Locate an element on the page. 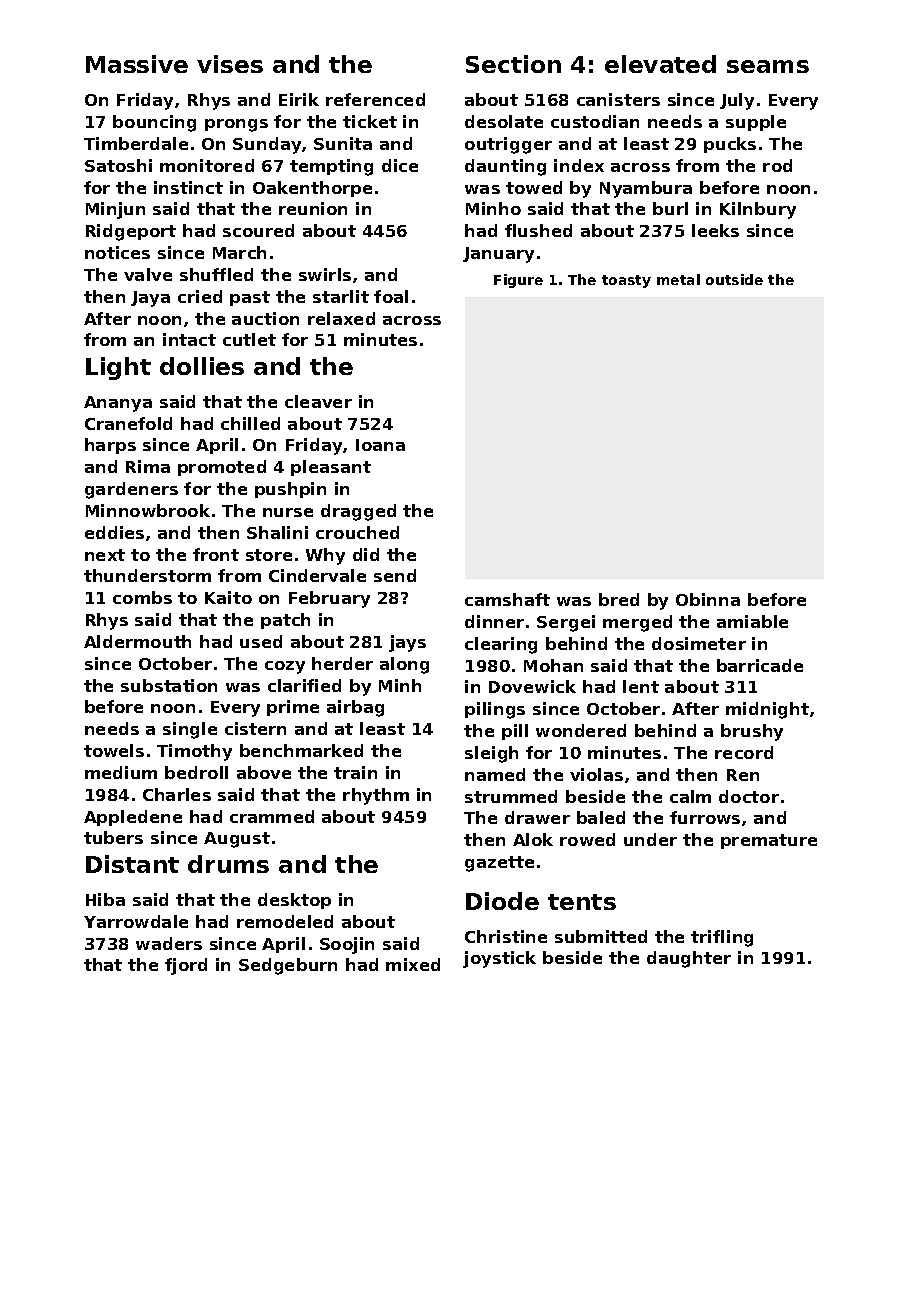 The height and width of the document is (1316, 908). Ioana is located at coordinates (380, 445).
